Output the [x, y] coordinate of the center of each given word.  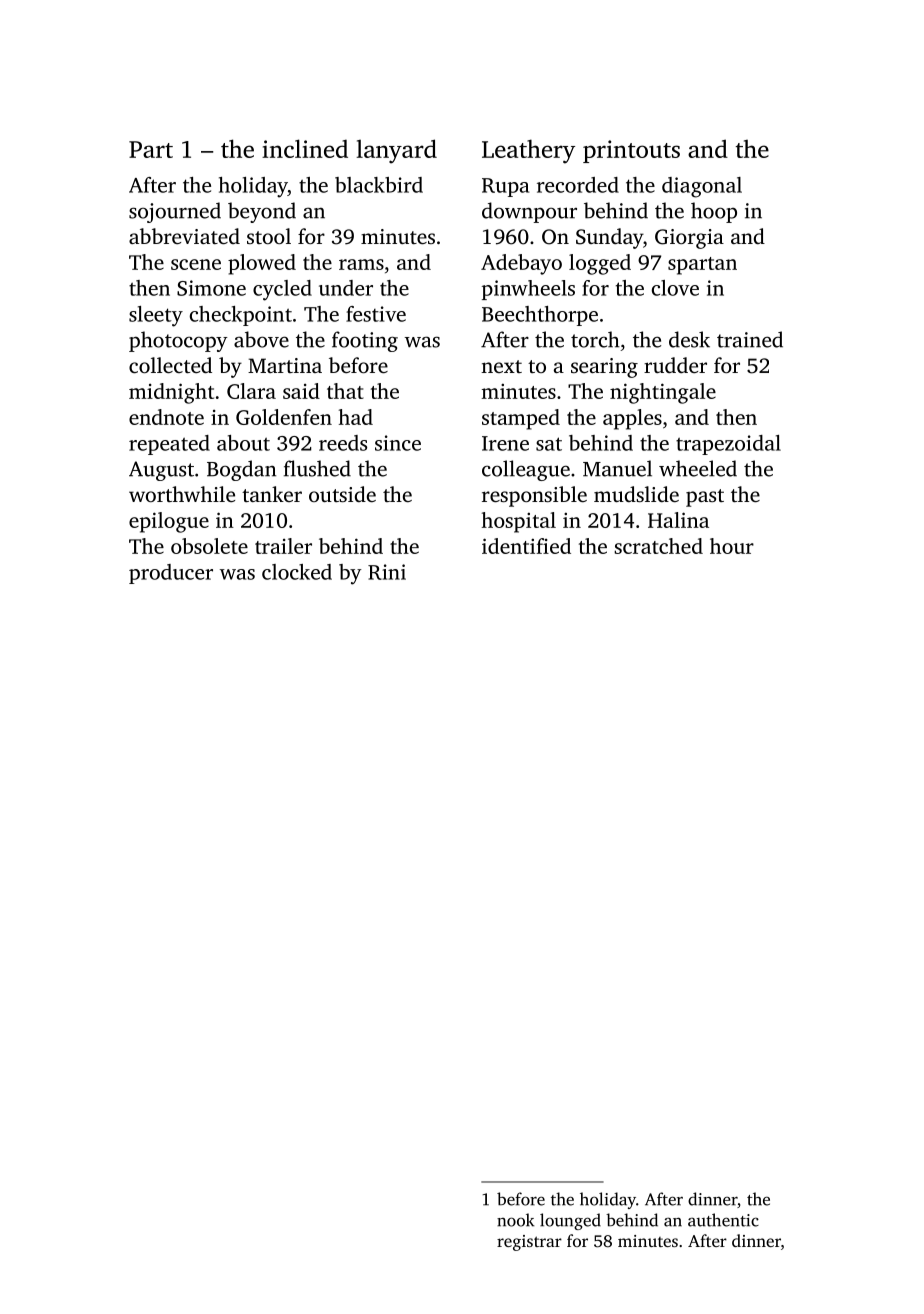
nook [515, 1220]
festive [376, 314]
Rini [387, 572]
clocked [297, 572]
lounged [570, 1221]
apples [632, 419]
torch [595, 339]
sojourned [175, 212]
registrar [529, 1243]
